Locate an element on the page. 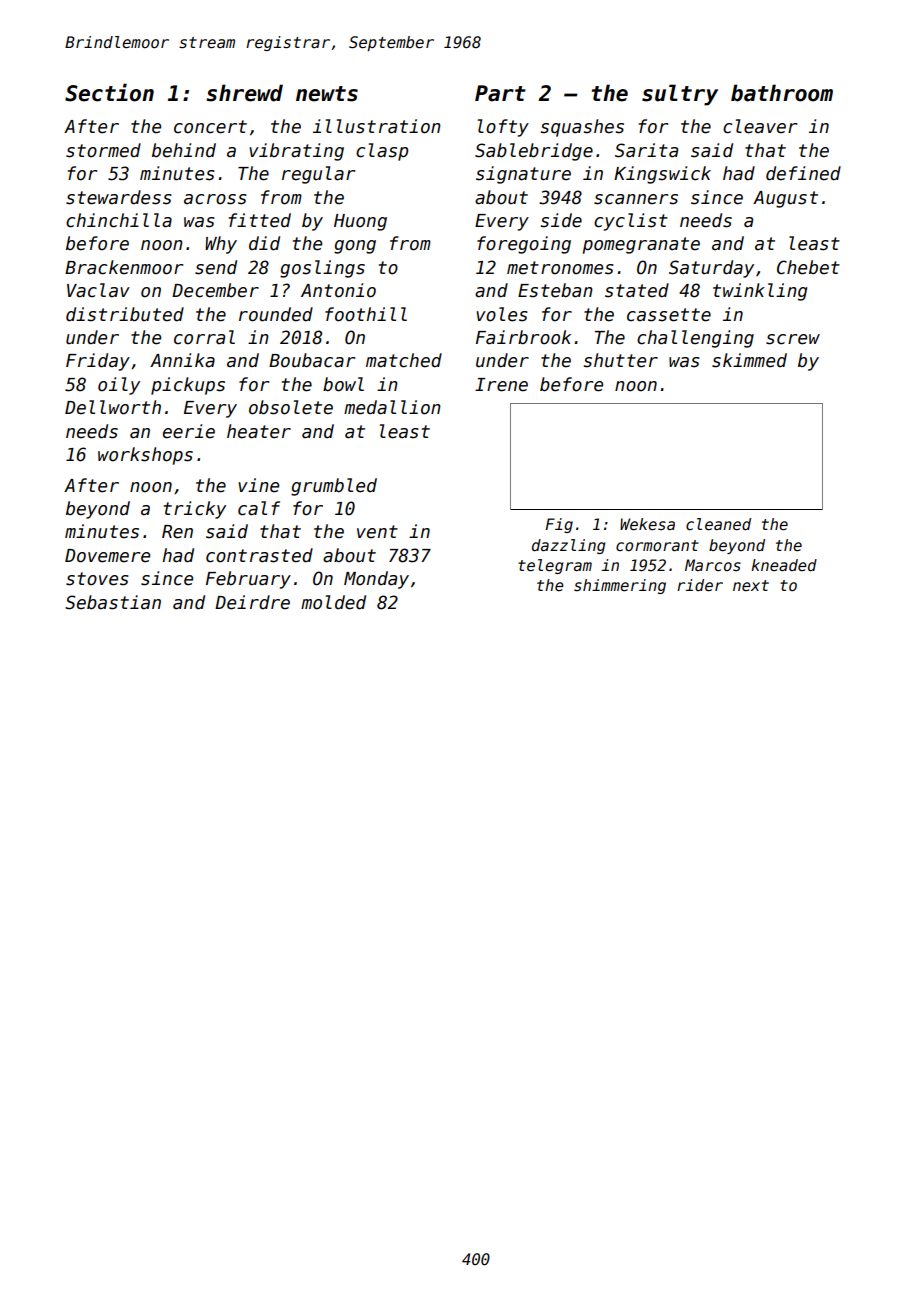 This image has height=1308, width=924. cleaned is located at coordinates (718, 524).
